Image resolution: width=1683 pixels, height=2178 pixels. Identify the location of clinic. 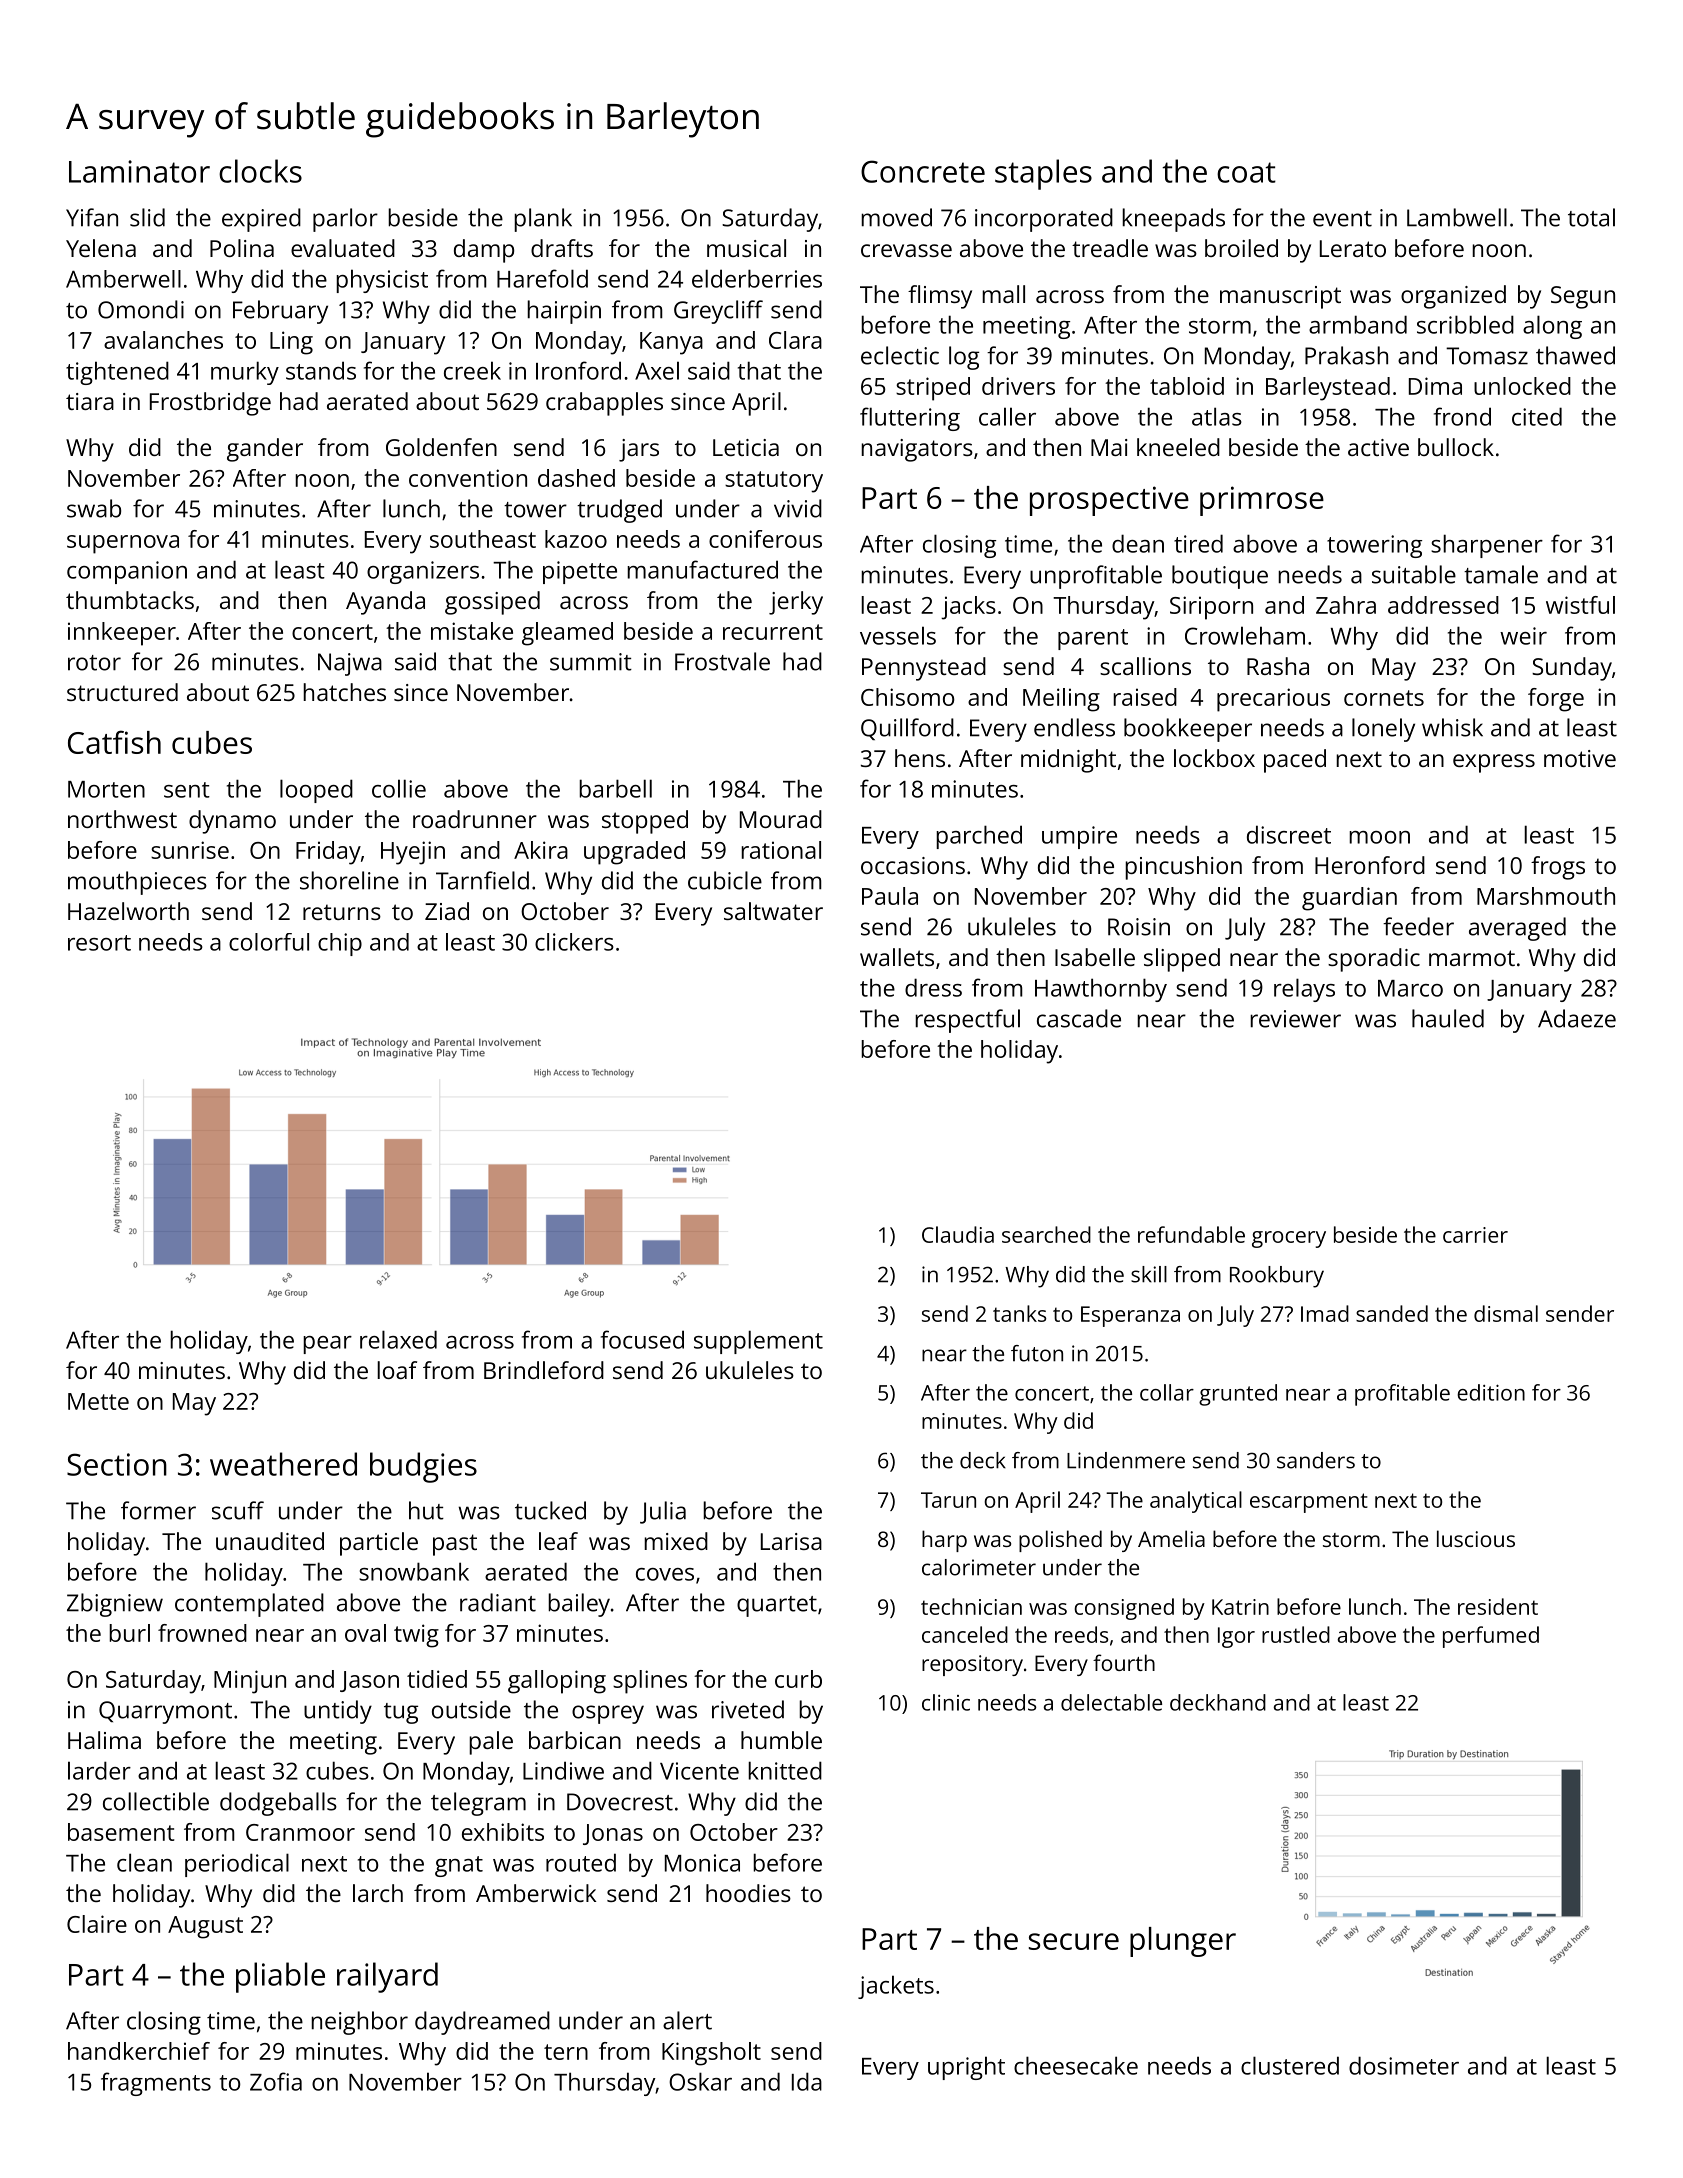
(946, 1702).
